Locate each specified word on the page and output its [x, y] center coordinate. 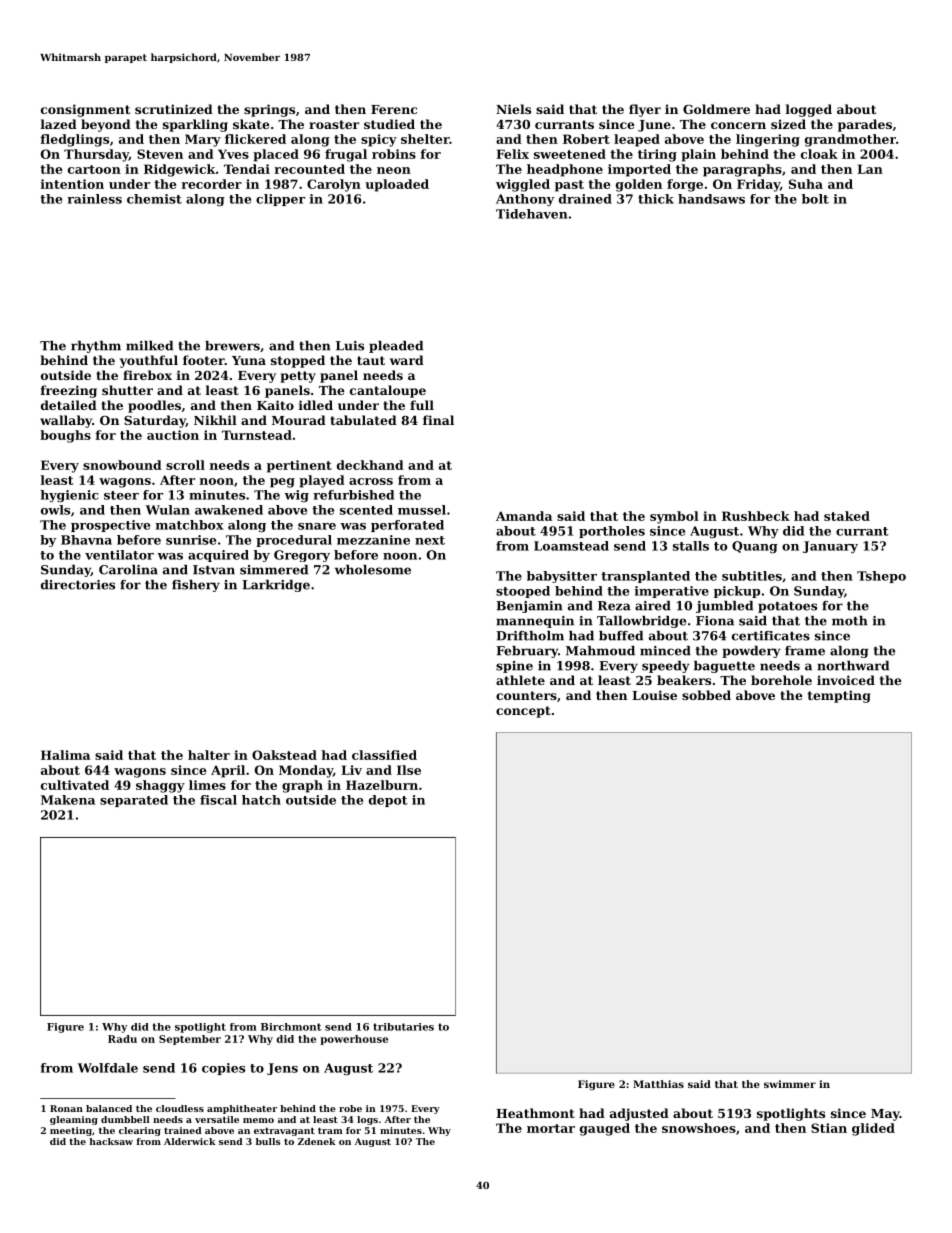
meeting [71, 1131]
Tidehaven [532, 214]
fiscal [218, 800]
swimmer [790, 1084]
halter [209, 755]
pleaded [396, 347]
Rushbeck [756, 516]
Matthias [658, 1084]
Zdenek [317, 1141]
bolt [815, 199]
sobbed [706, 695]
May [885, 1115]
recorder [211, 184]
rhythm [96, 347]
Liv [351, 770]
